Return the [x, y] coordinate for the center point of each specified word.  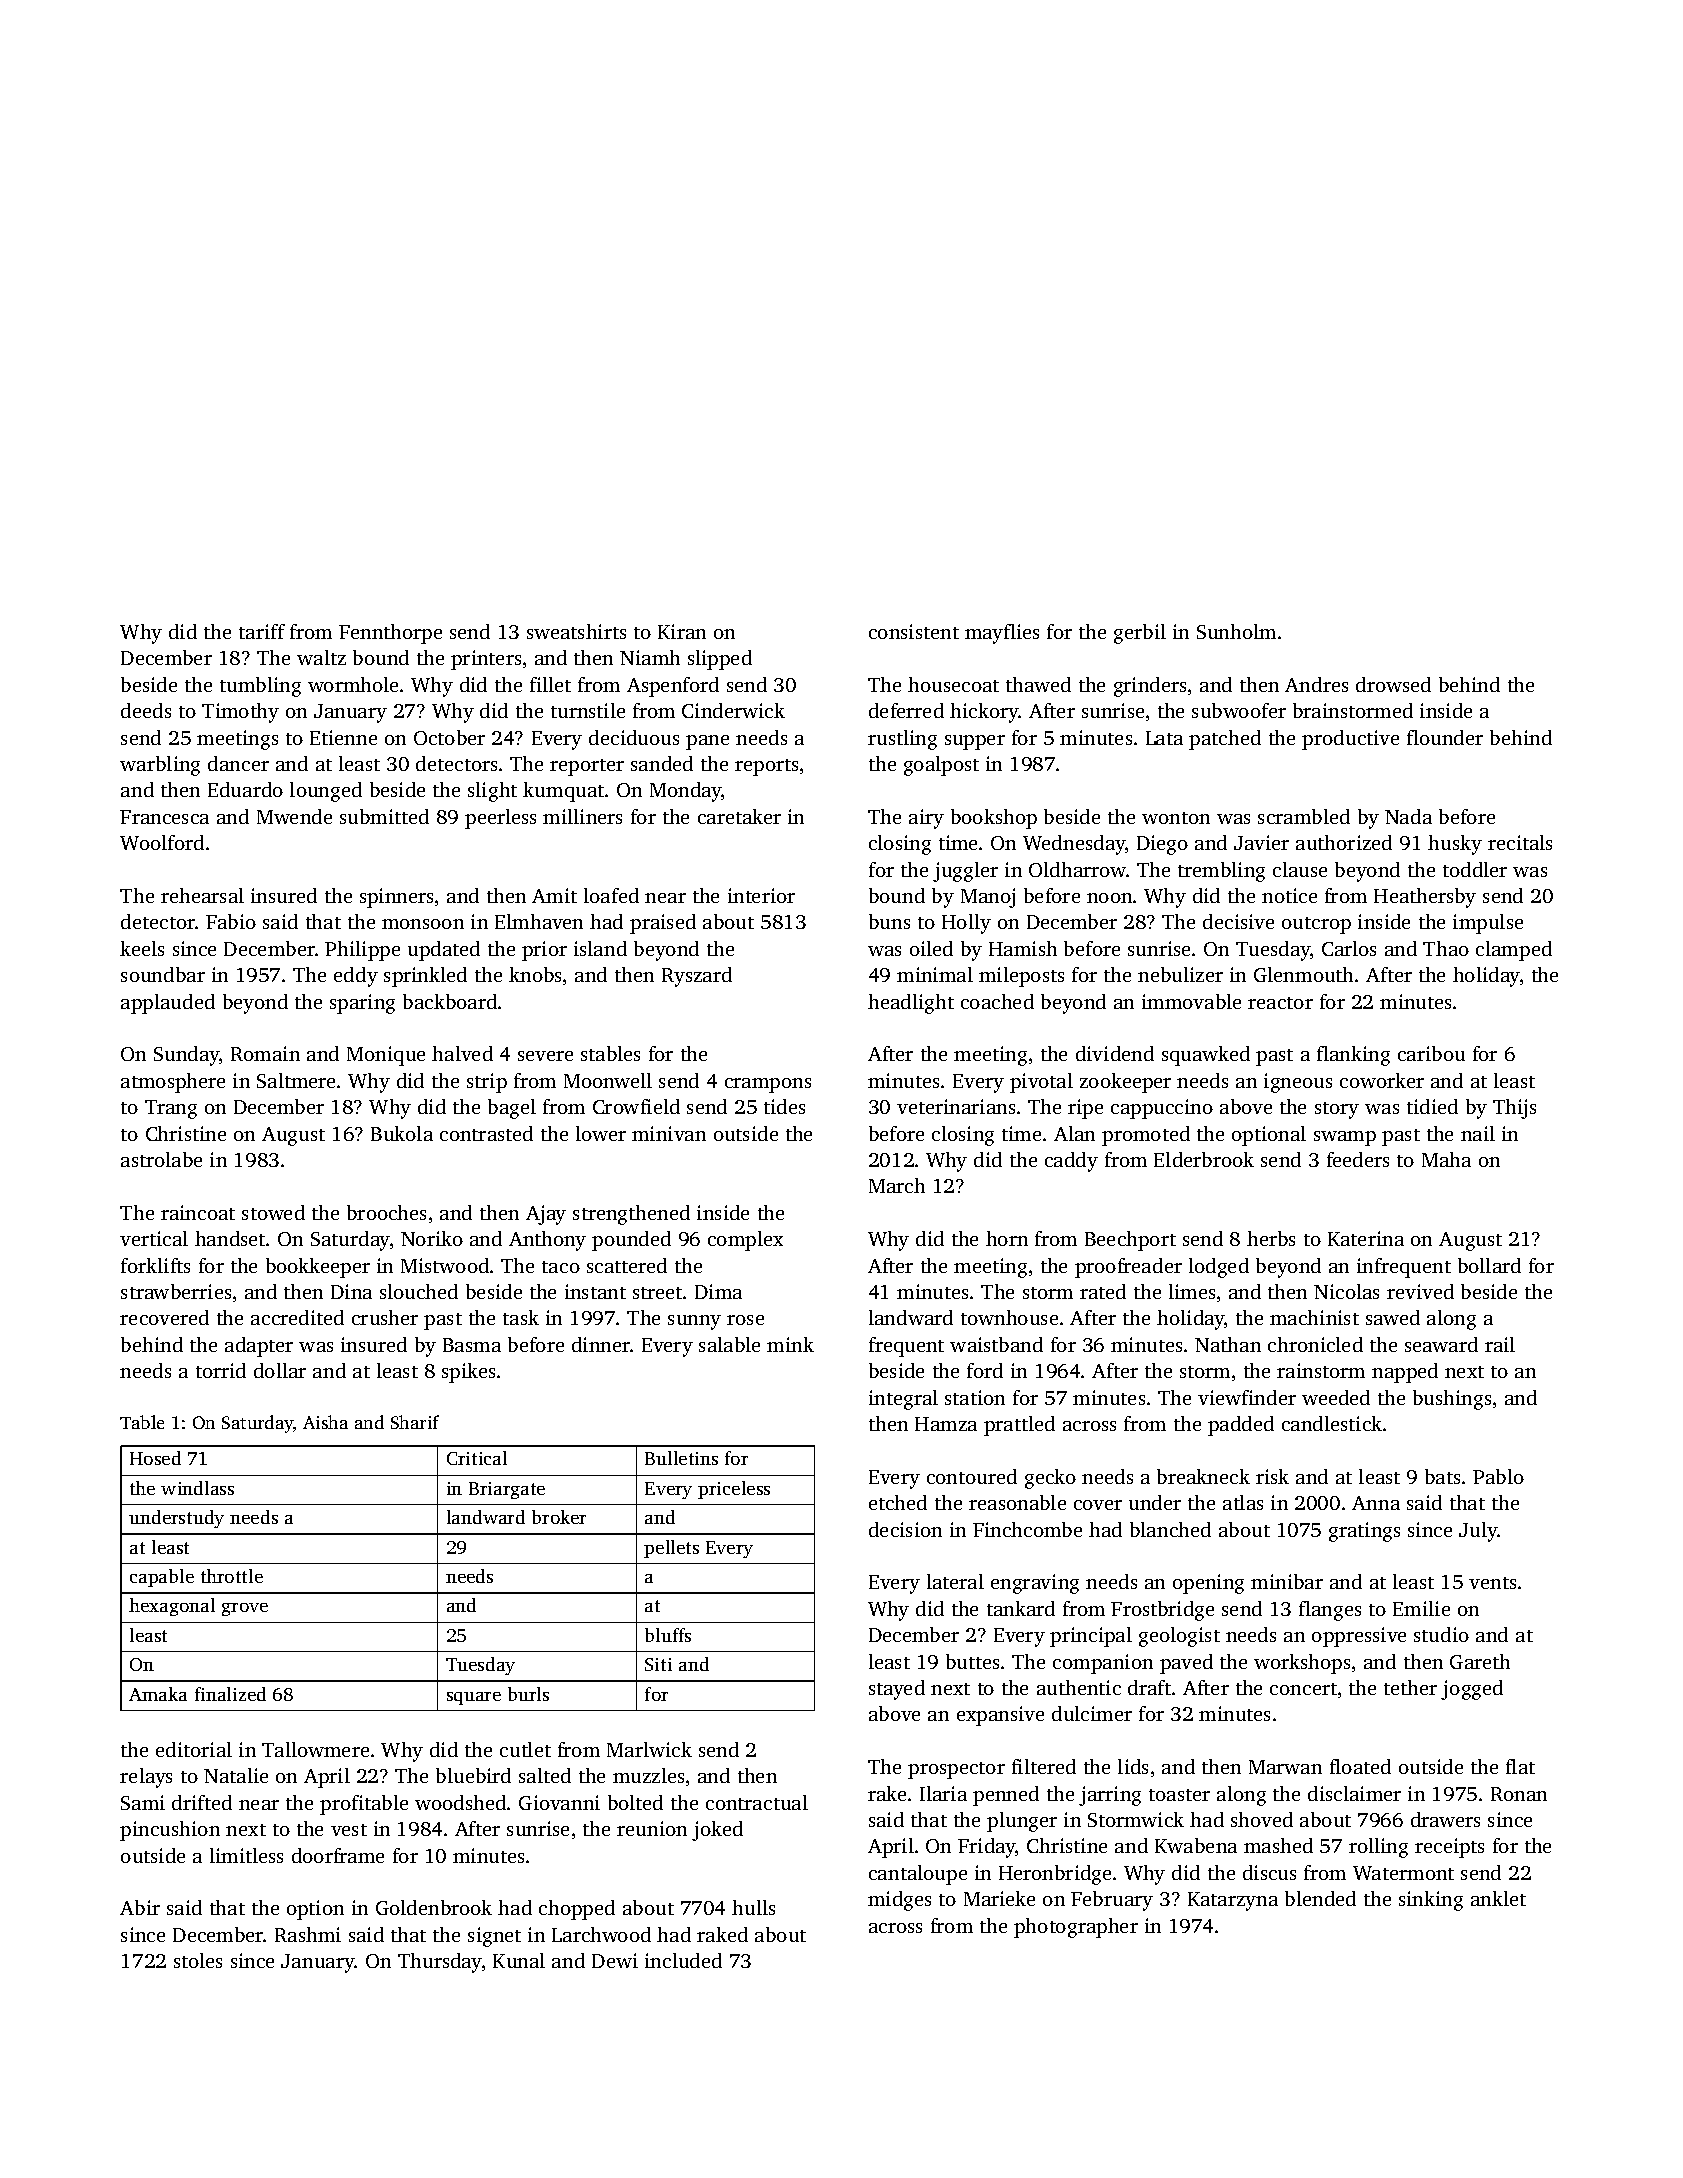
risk [1272, 1476]
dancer [238, 763]
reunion [652, 1828]
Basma [472, 1345]
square [474, 1698]
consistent [914, 631]
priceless [734, 1490]
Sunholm [1236, 631]
